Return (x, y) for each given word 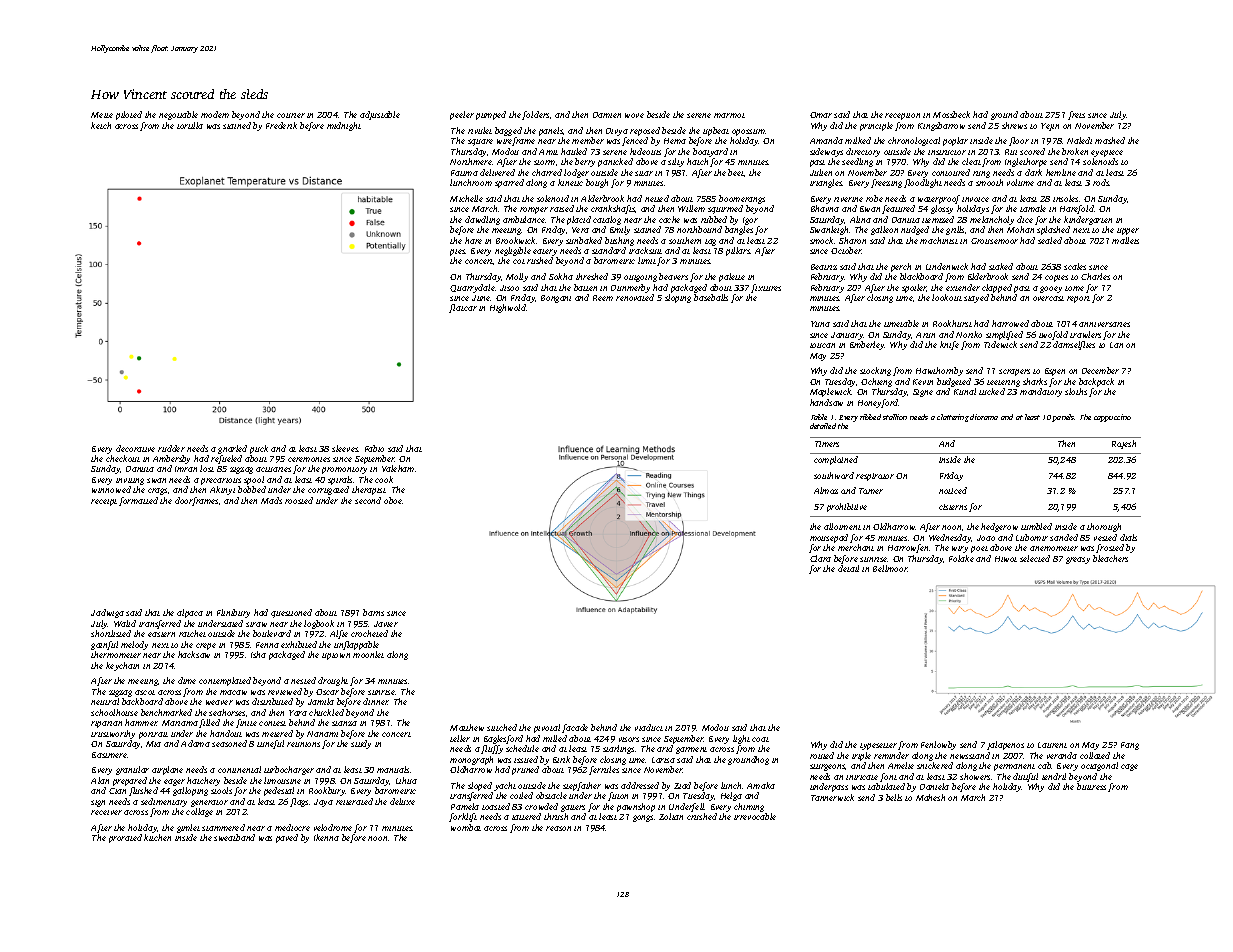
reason (558, 828)
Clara (820, 558)
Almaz (826, 490)
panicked (615, 162)
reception (902, 116)
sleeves (345, 448)
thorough (1104, 527)
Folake (961, 558)
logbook (319, 624)
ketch (101, 125)
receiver (106, 812)
